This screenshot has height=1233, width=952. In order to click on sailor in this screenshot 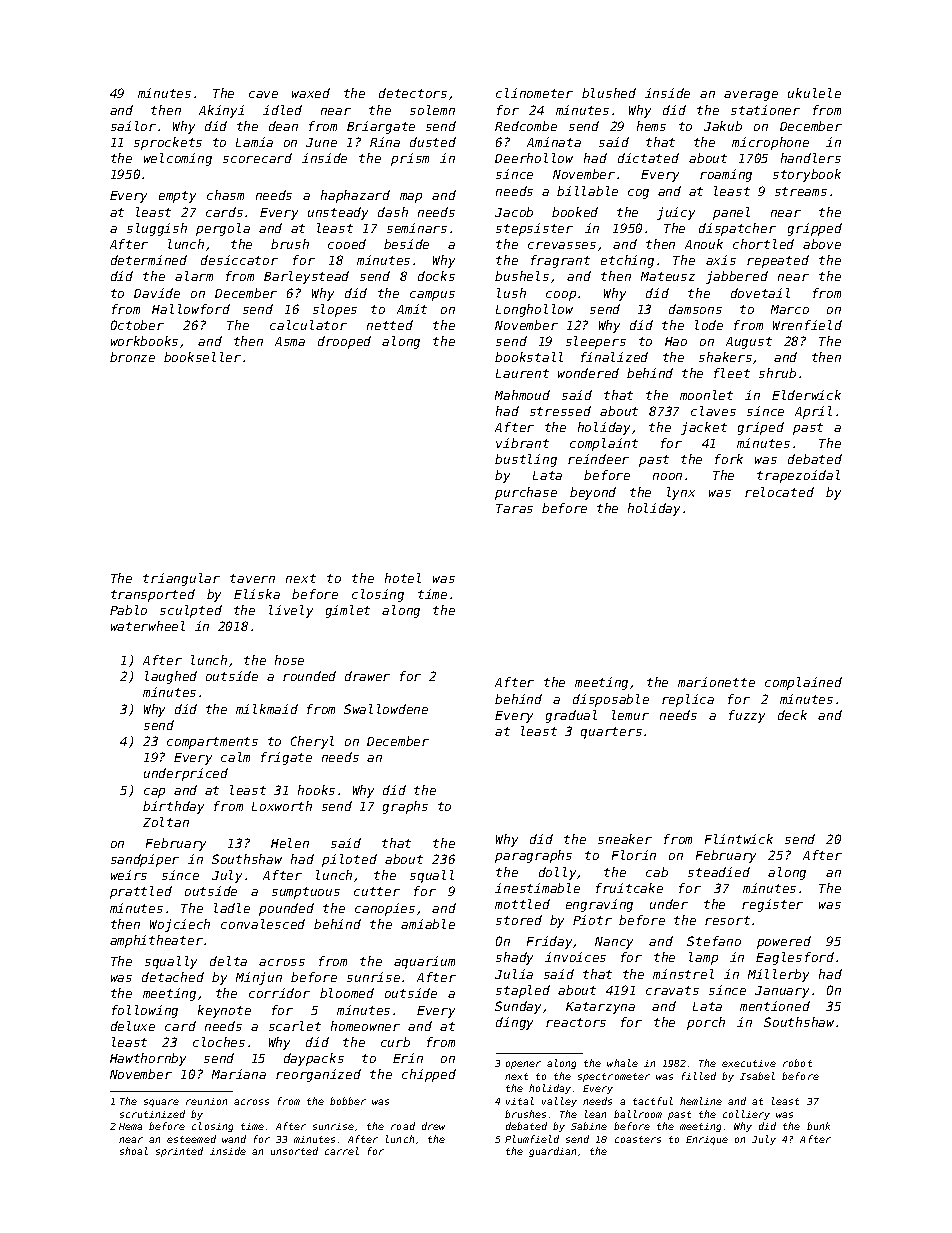, I will do `click(133, 126)`.
